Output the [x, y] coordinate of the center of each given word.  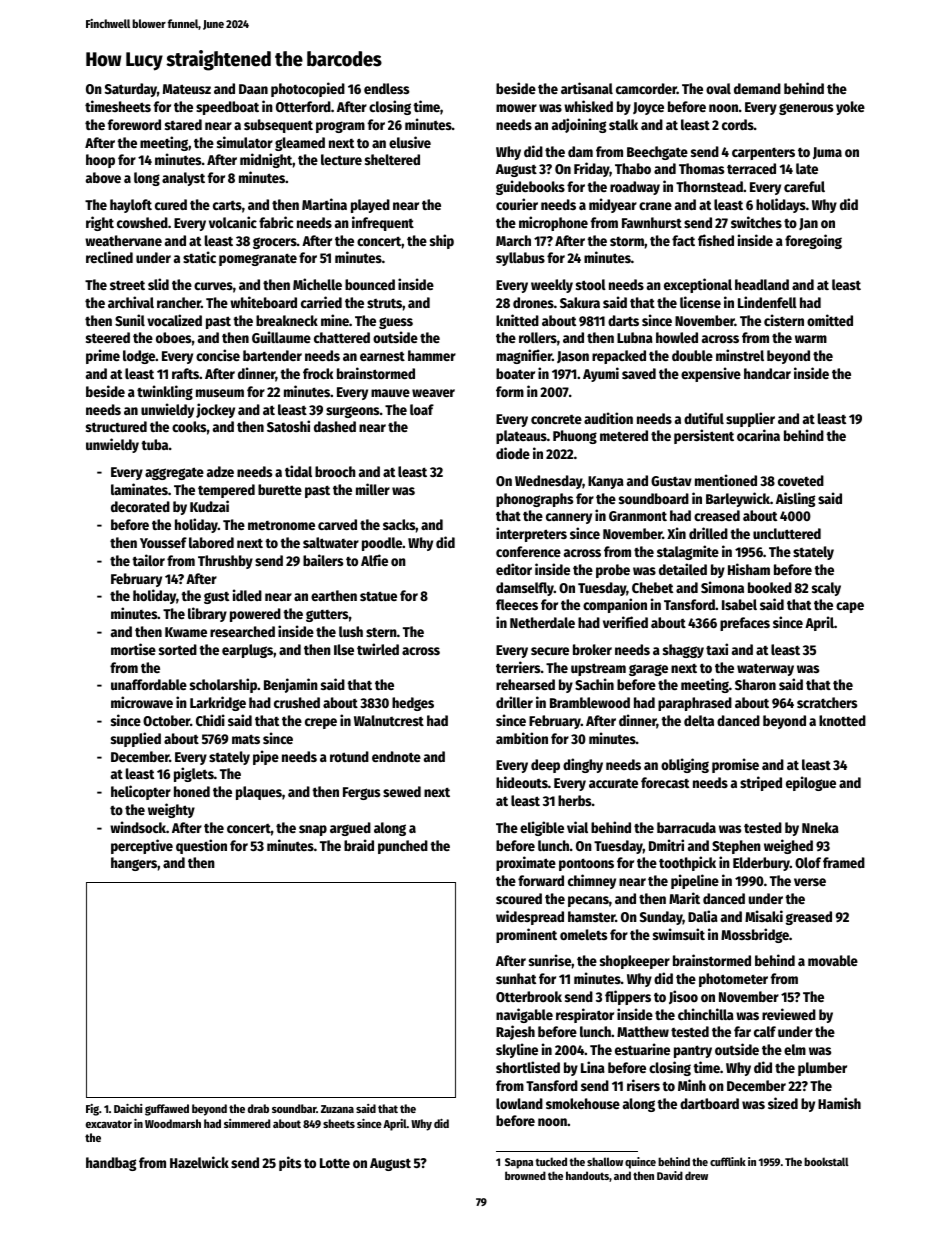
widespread [530, 917]
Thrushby [225, 562]
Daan [253, 89]
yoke [850, 108]
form [510, 391]
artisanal [587, 88]
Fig [92, 1110]
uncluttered [787, 533]
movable [833, 960]
